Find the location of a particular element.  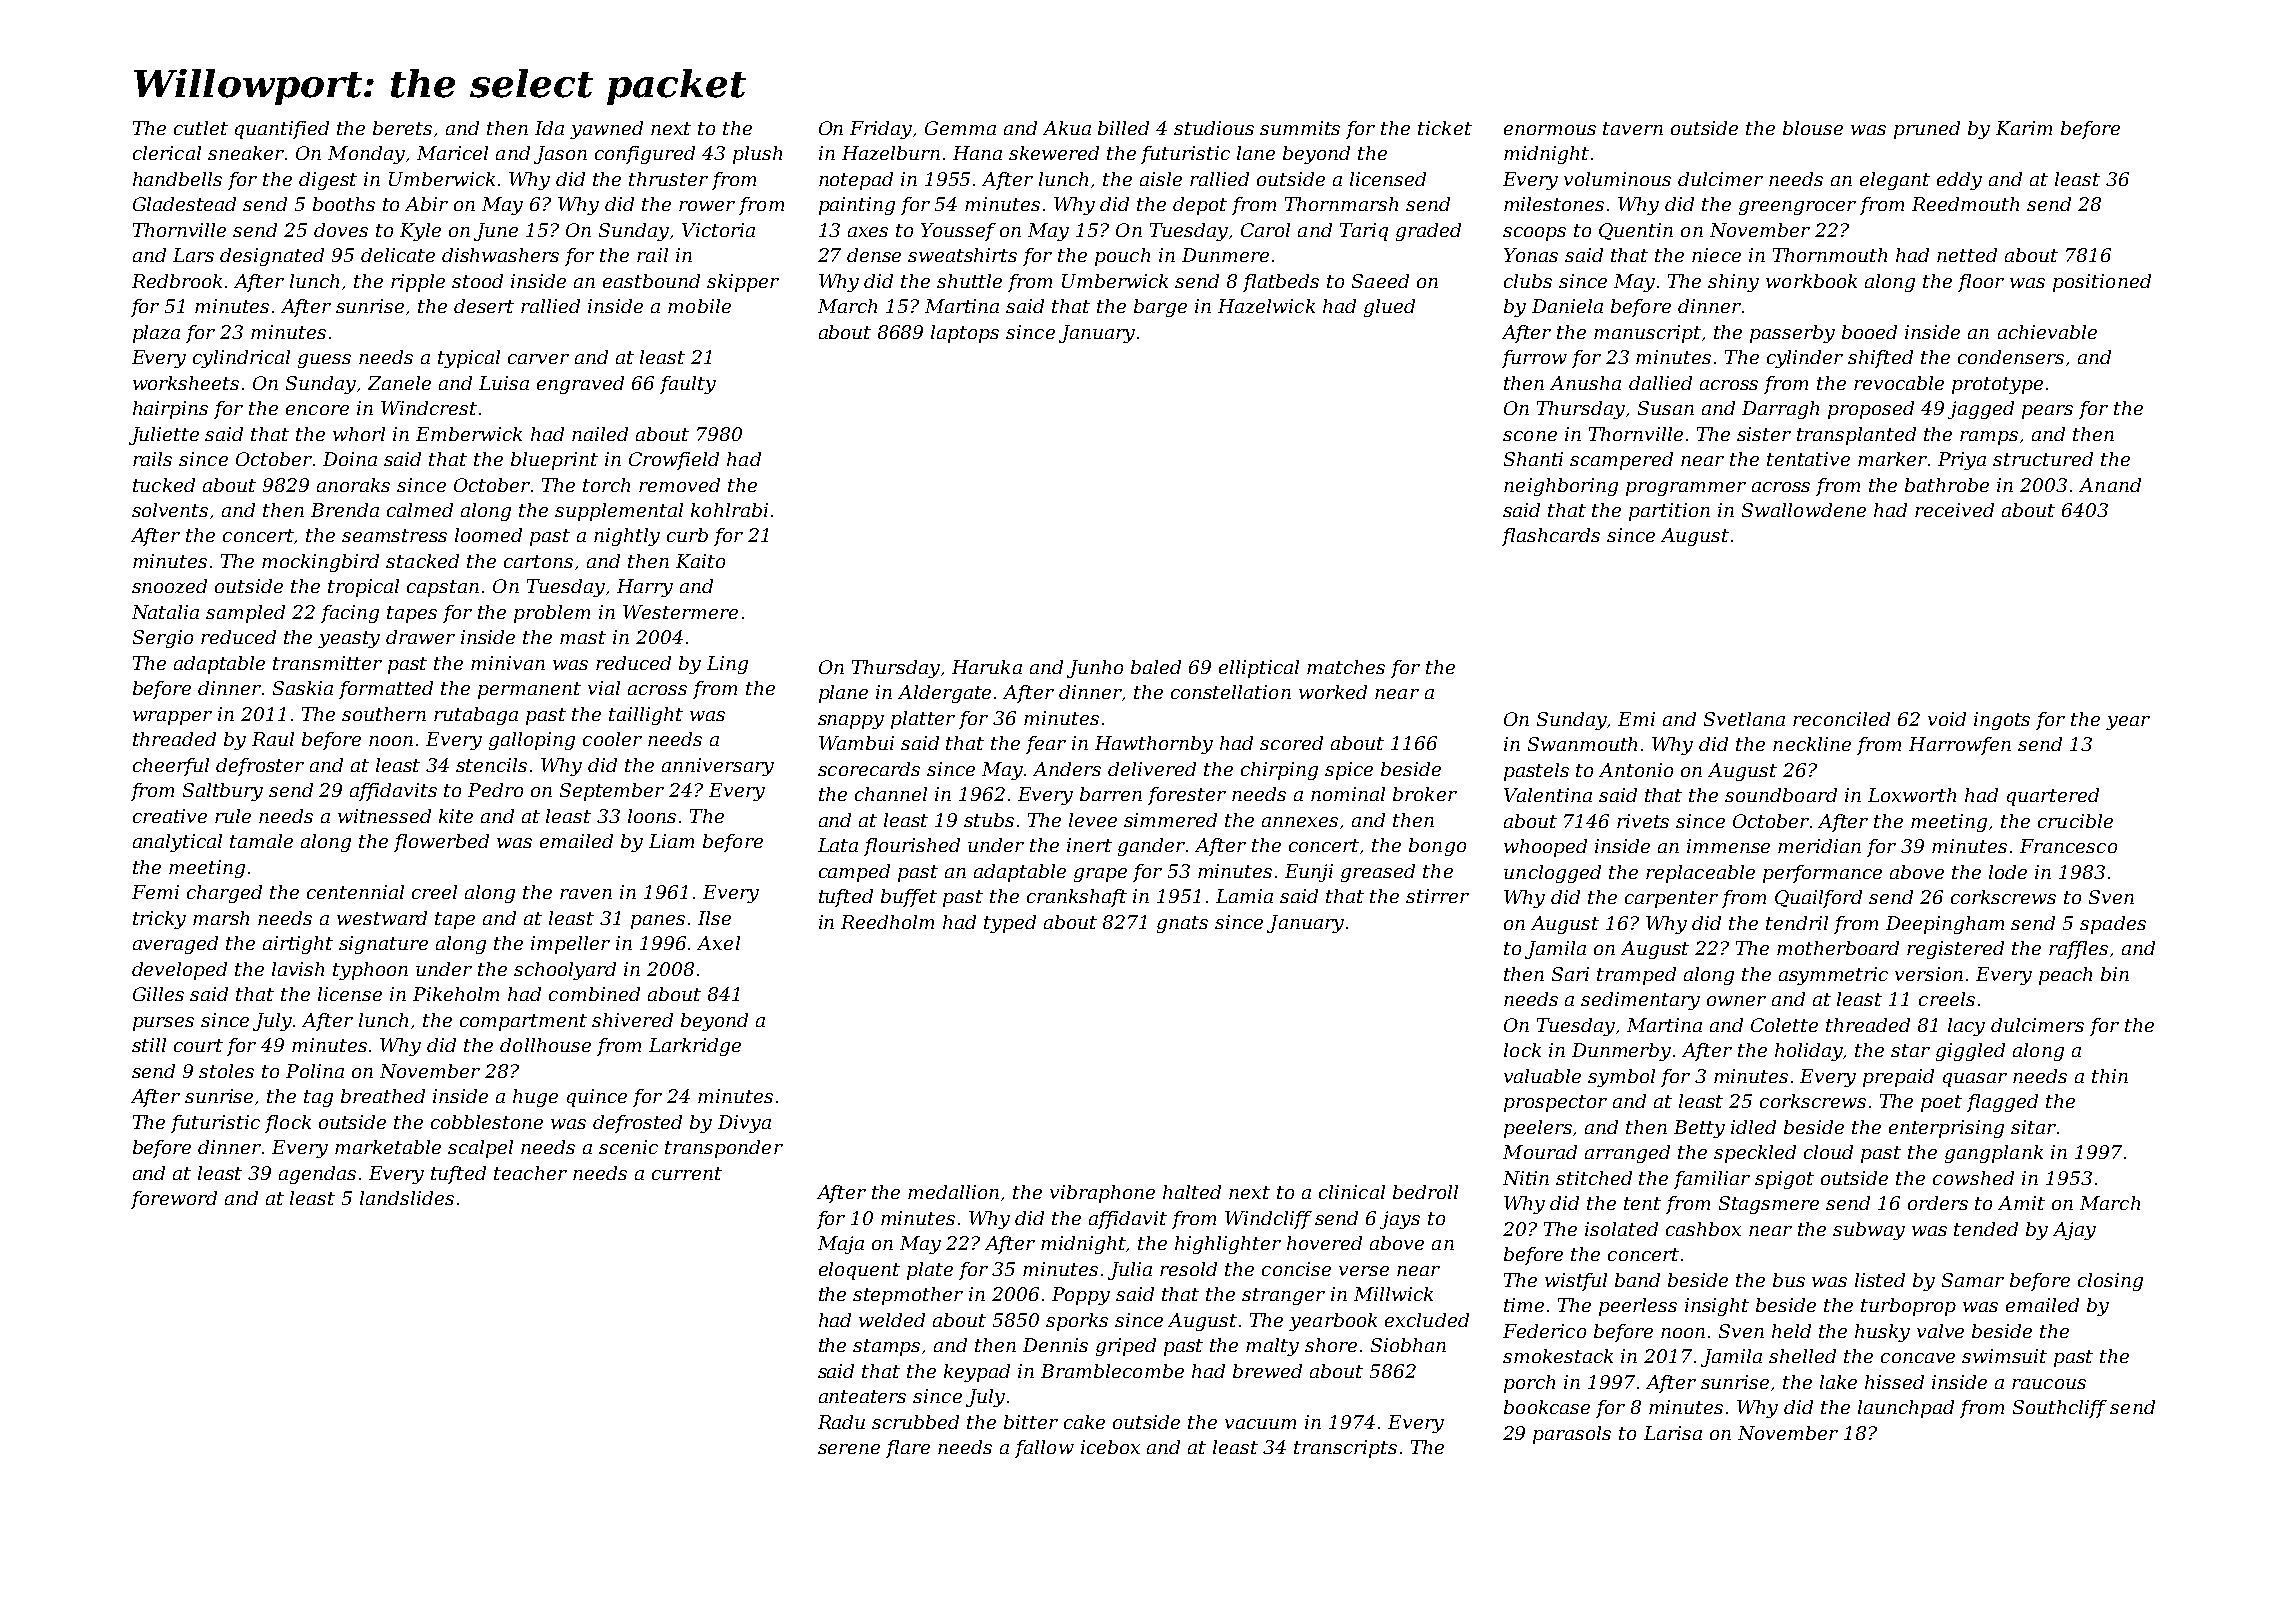

fallow is located at coordinates (1044, 1449).
